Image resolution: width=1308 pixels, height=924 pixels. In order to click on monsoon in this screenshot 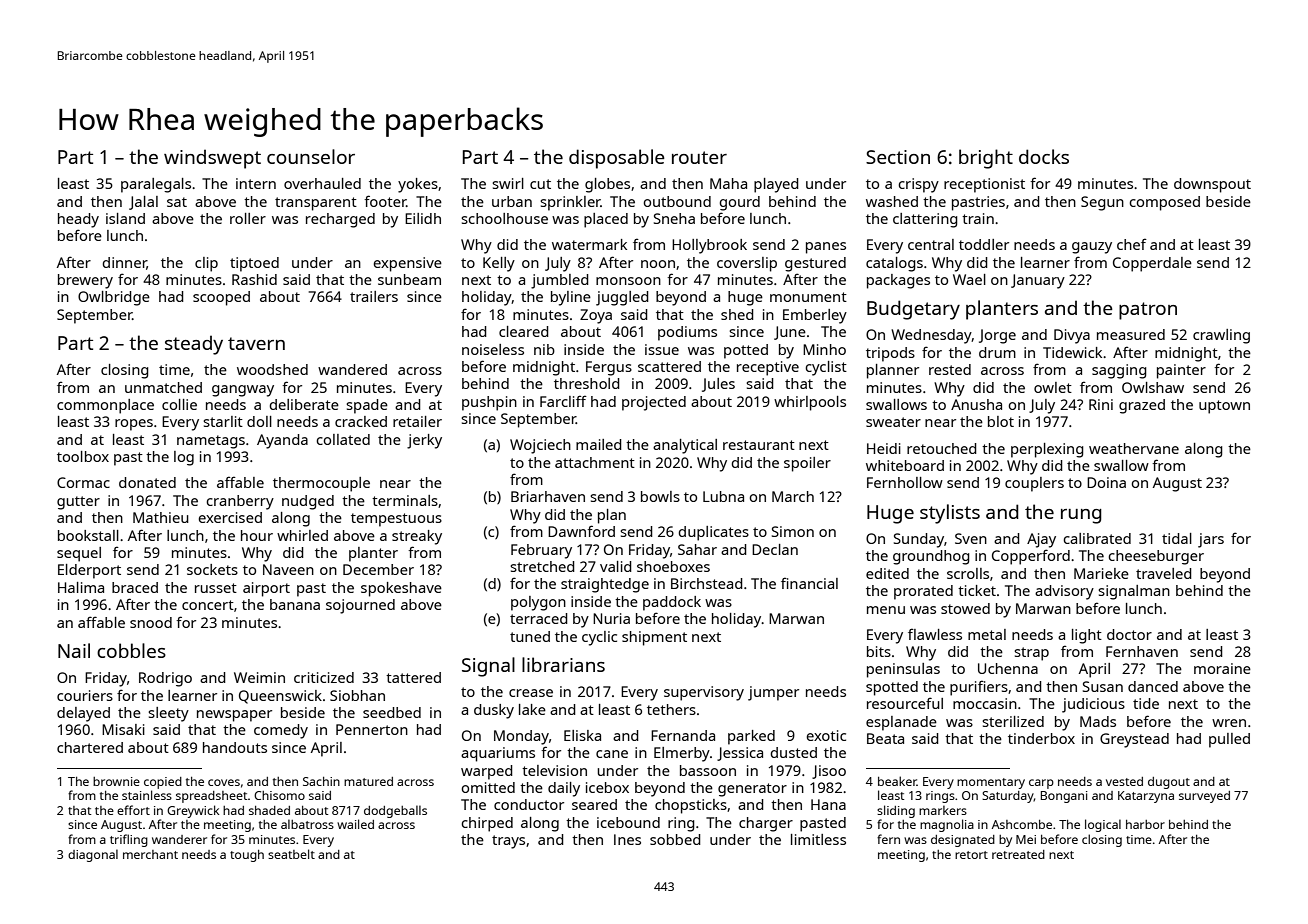, I will do `click(628, 281)`.
